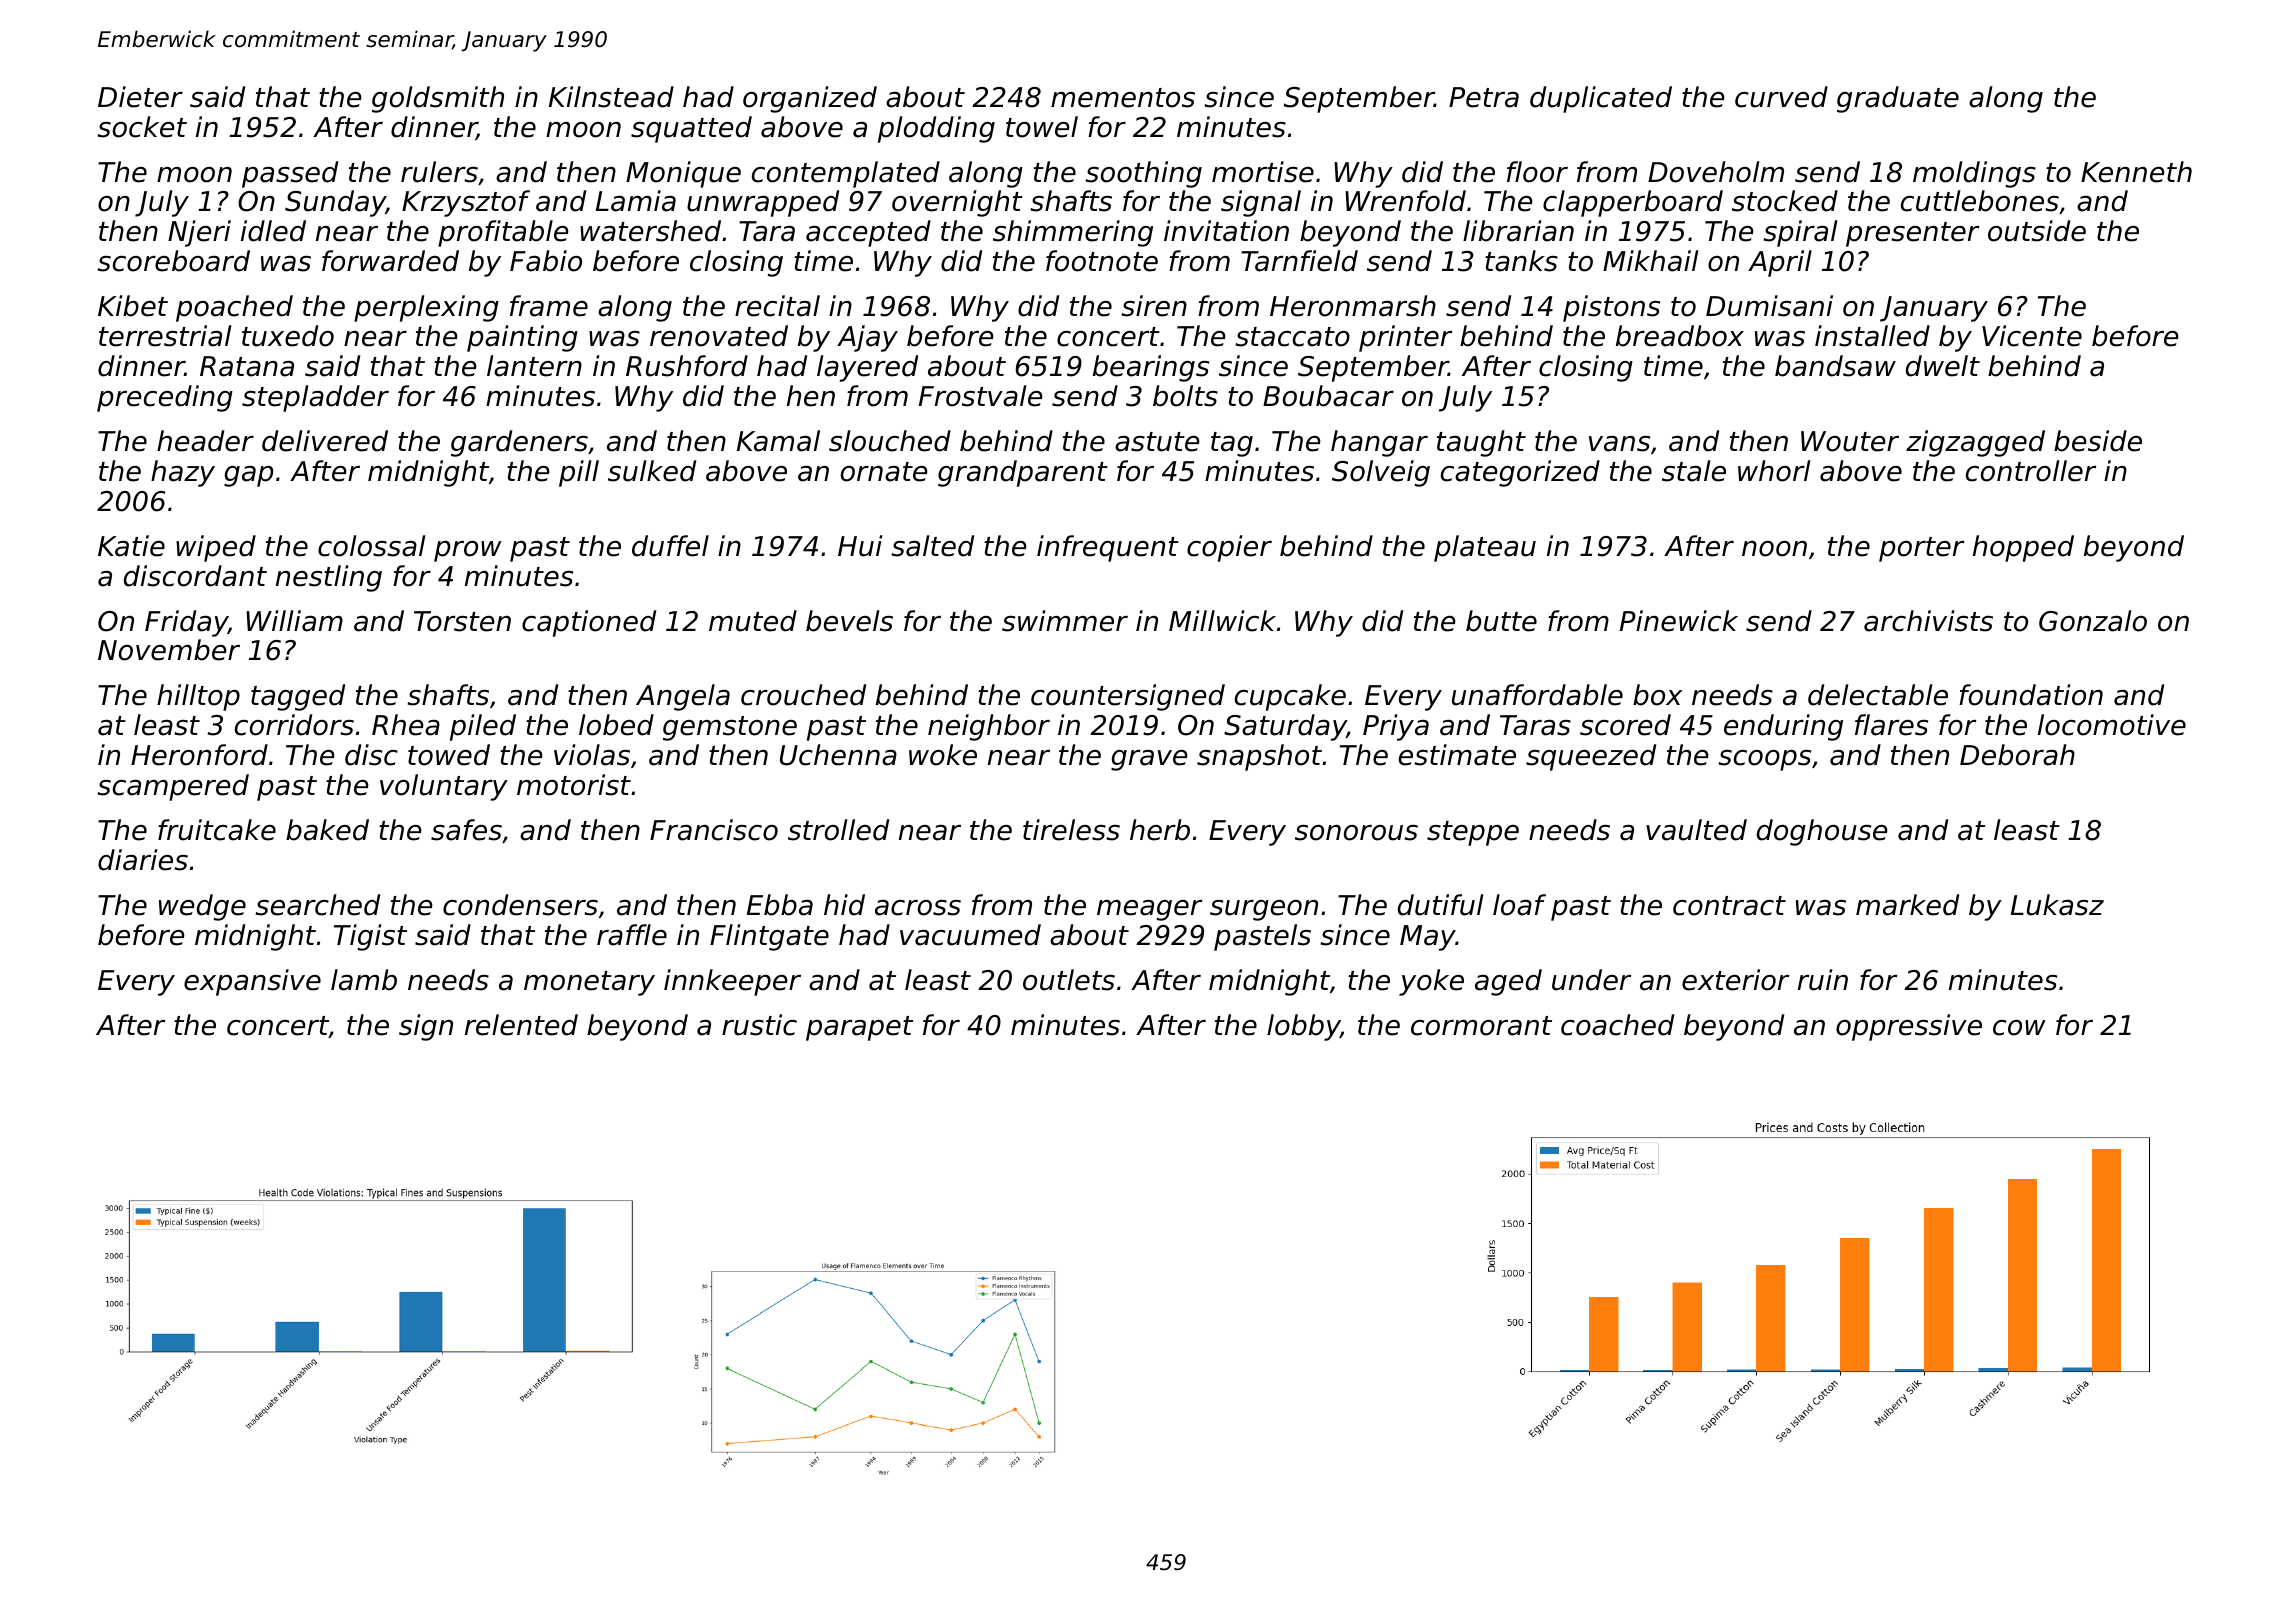  Describe the element at coordinates (859, 1028) in the image. I see `parapet` at that location.
